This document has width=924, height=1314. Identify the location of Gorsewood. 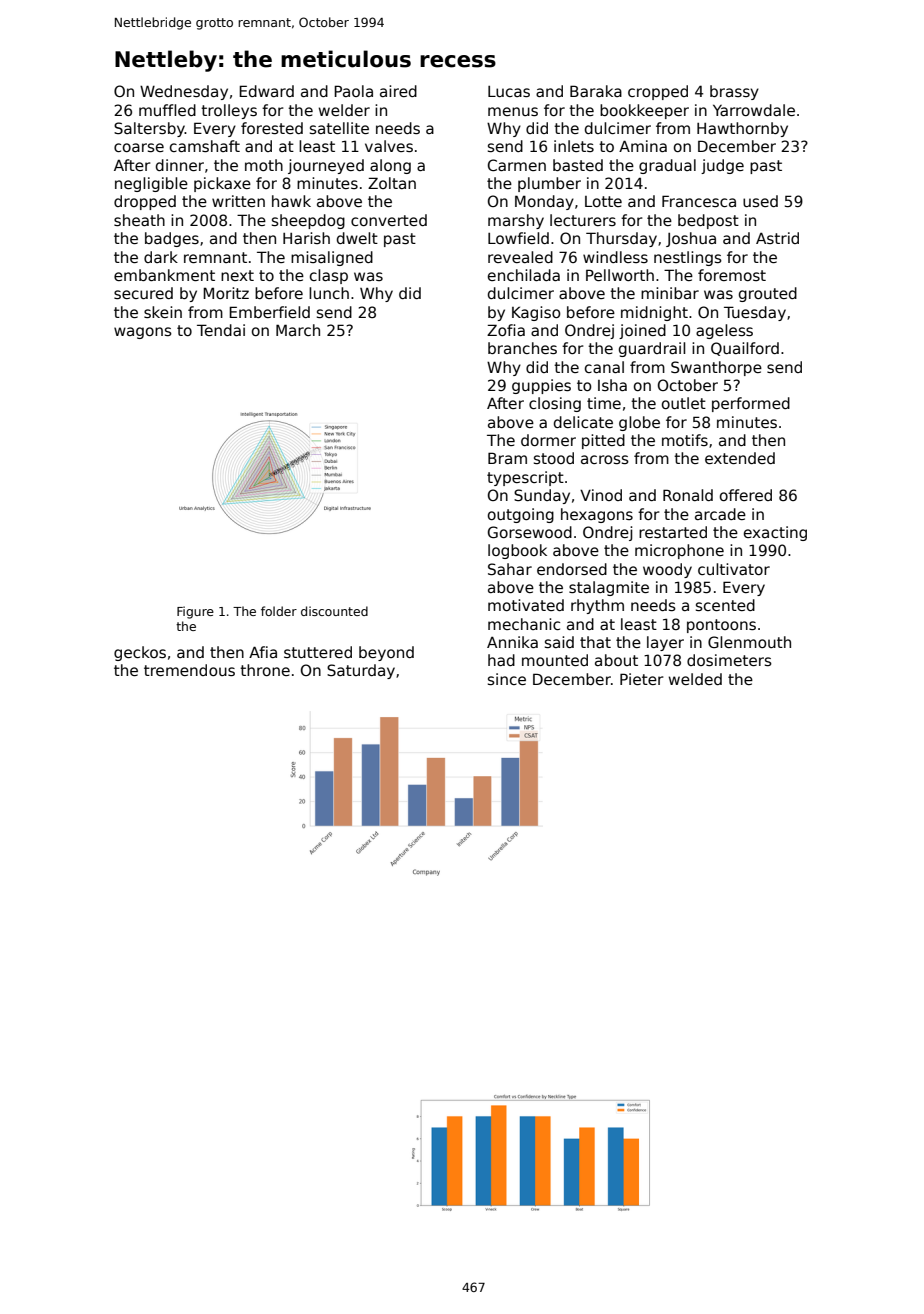
(530, 532).
